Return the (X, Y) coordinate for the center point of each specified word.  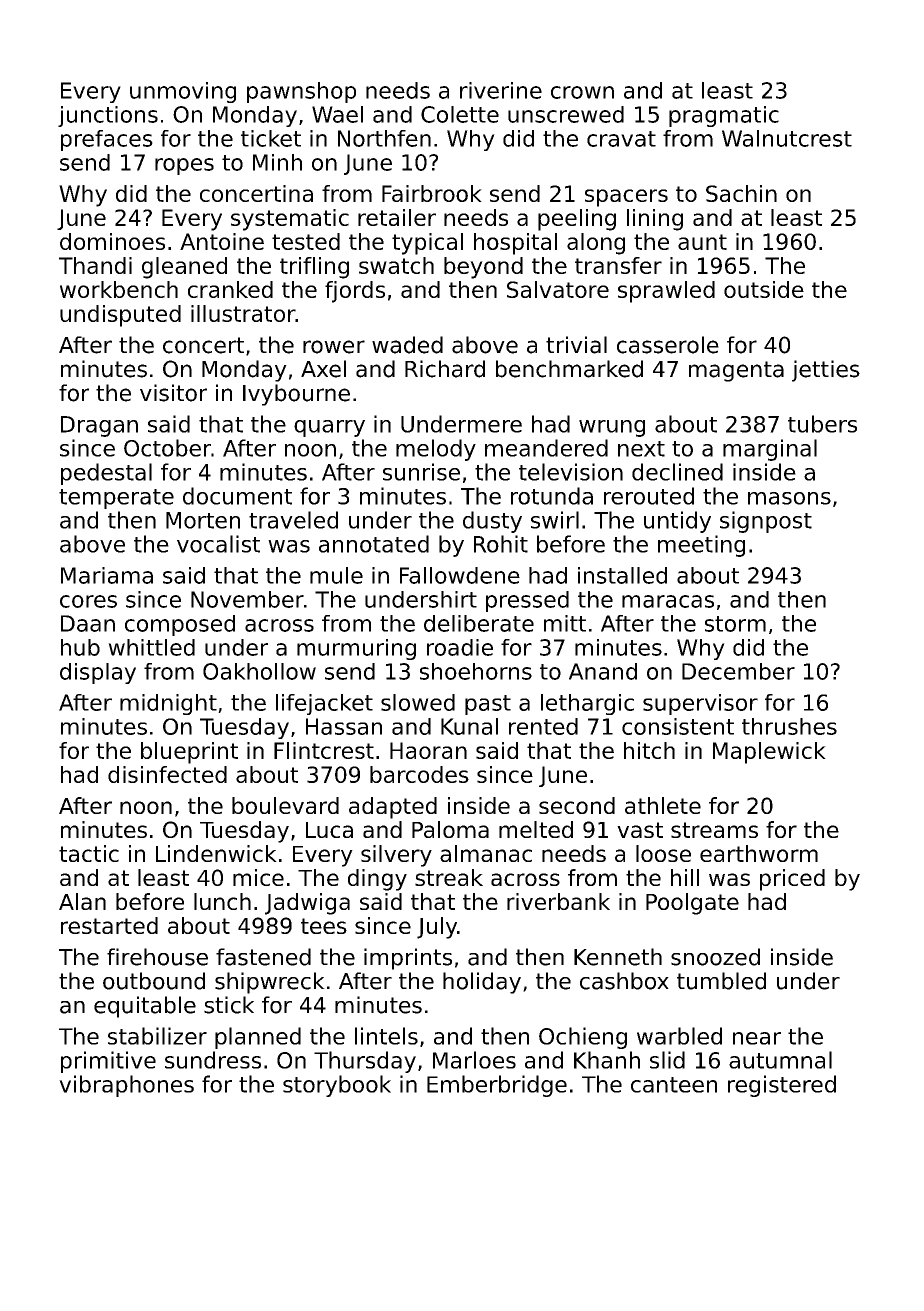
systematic (290, 220)
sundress (213, 1060)
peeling (577, 220)
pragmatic (724, 116)
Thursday (365, 1062)
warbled (679, 1036)
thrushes (789, 726)
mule (336, 575)
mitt (565, 623)
